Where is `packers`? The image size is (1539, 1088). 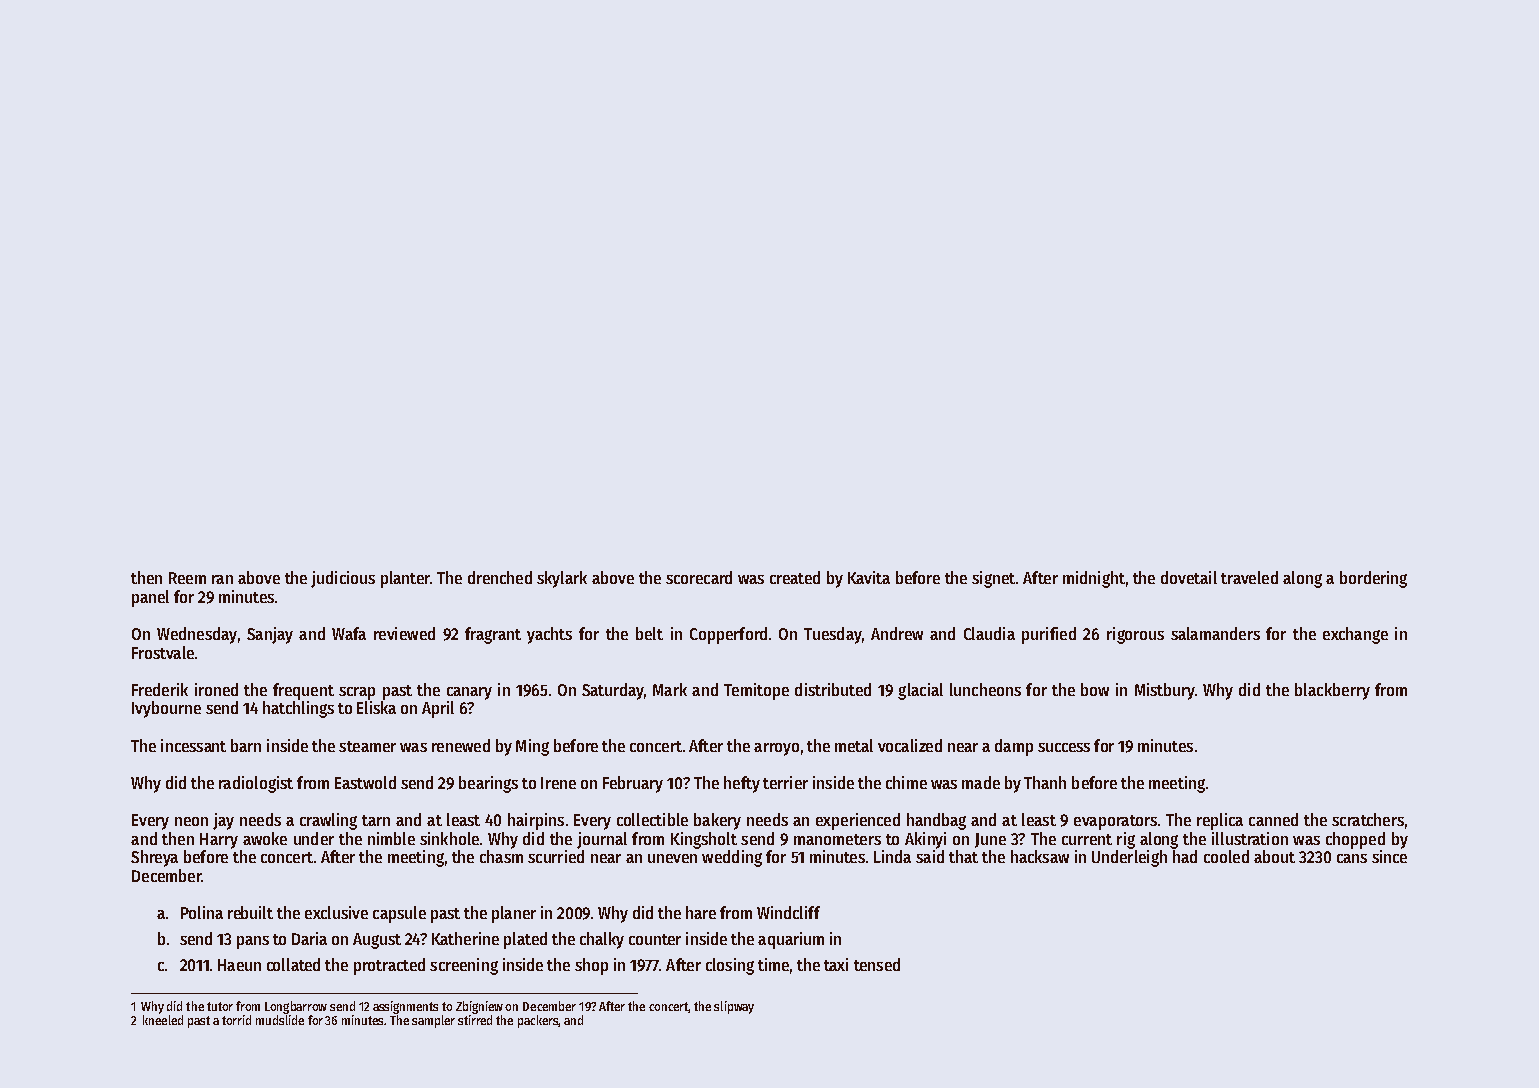
packers is located at coordinates (538, 1021).
